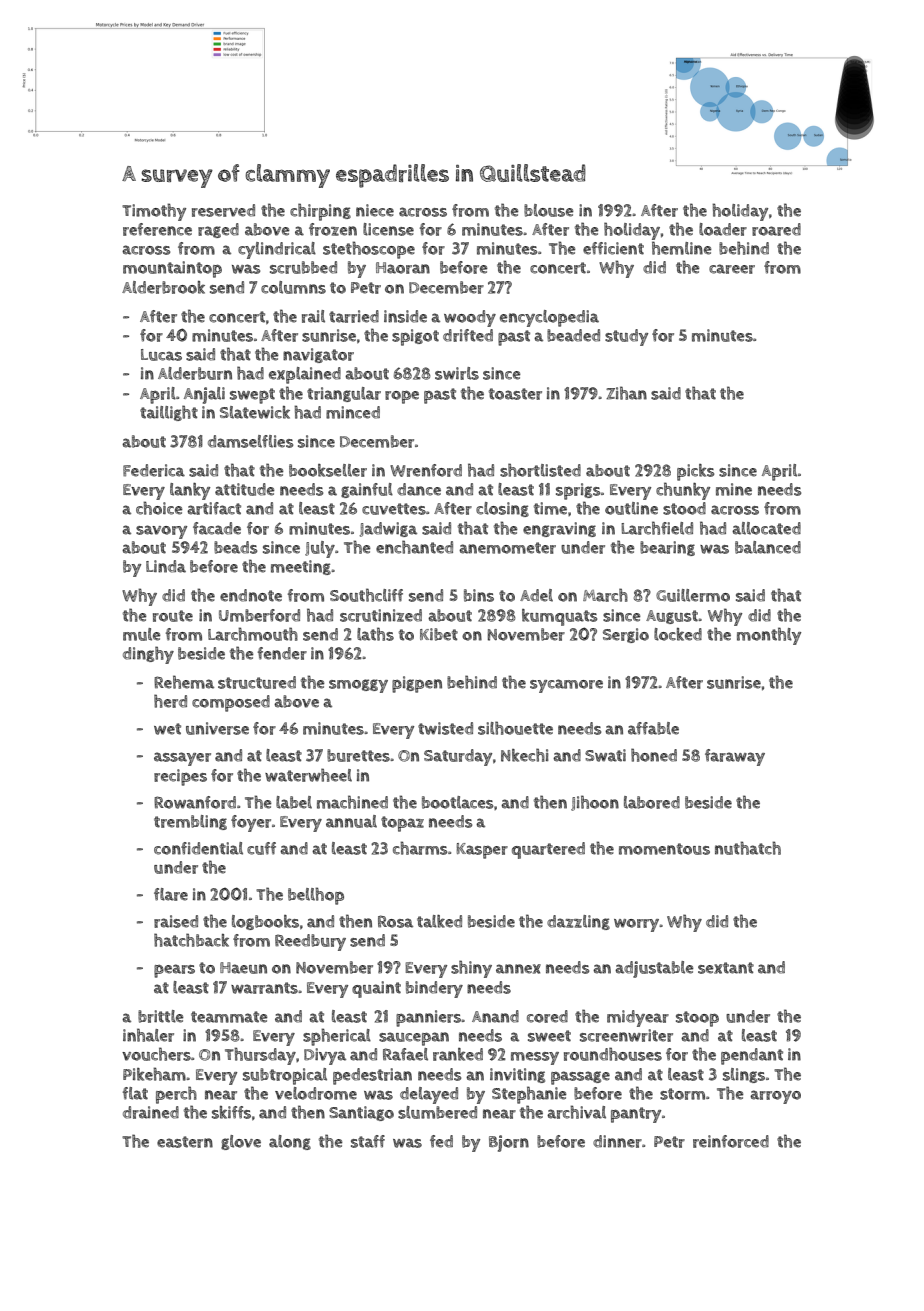  Describe the element at coordinates (190, 491) in the document. I see `lanky` at that location.
